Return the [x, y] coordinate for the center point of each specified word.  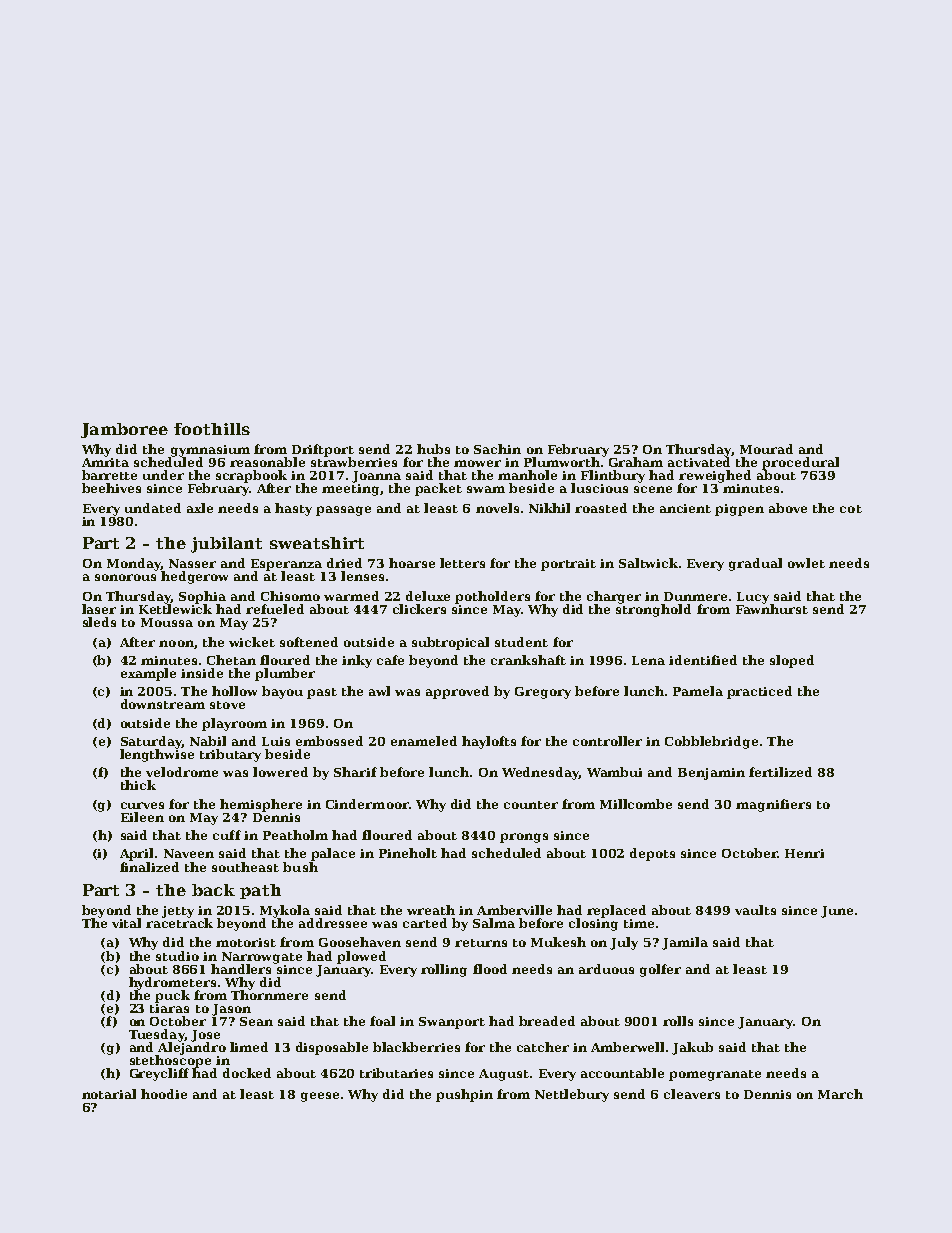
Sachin [497, 449]
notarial [109, 1094]
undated [153, 508]
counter [531, 805]
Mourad [766, 449]
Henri [804, 853]
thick [138, 785]
